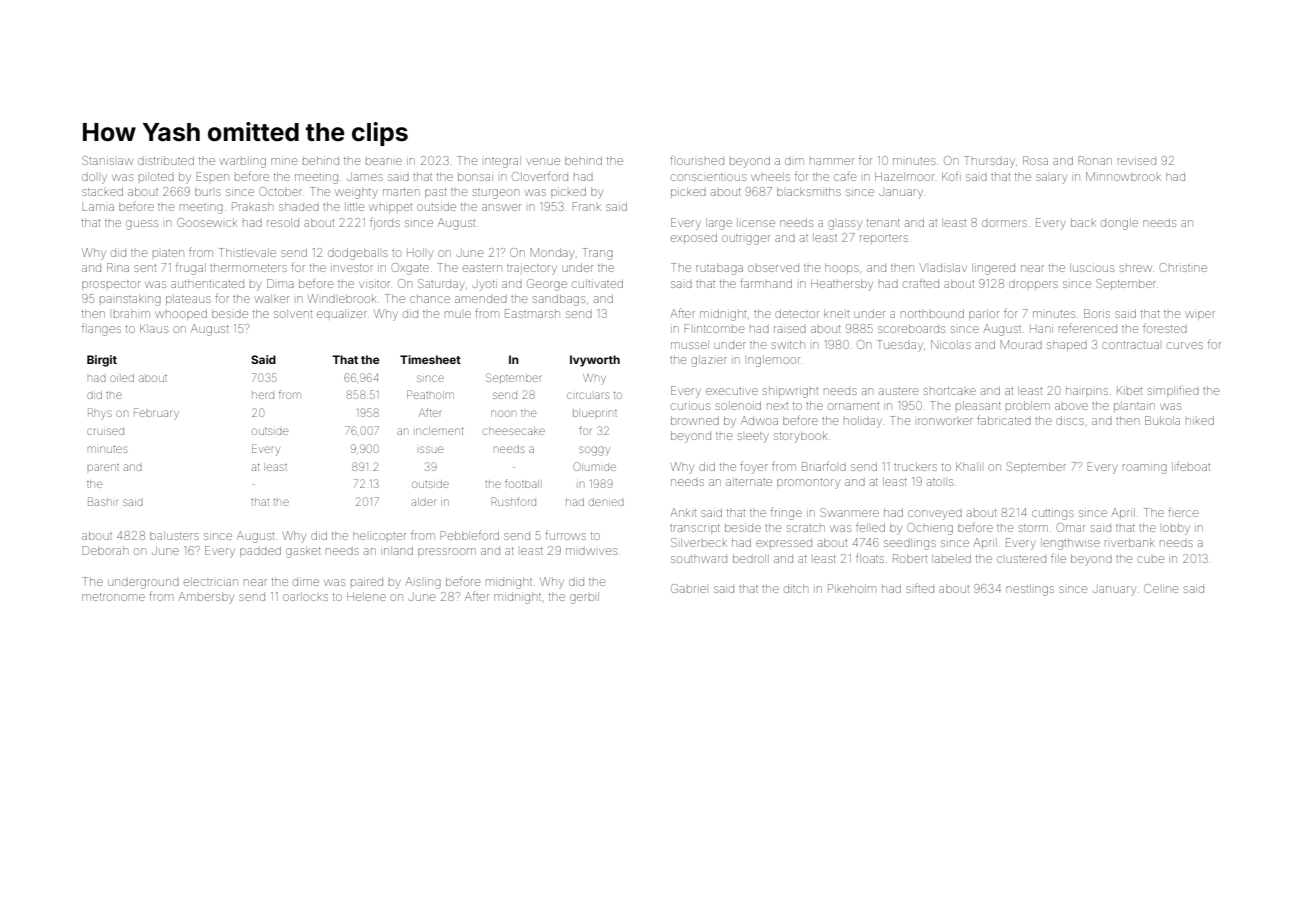 This screenshot has width=1308, height=924. What do you see at coordinates (1137, 161) in the screenshot?
I see `revised` at bounding box center [1137, 161].
